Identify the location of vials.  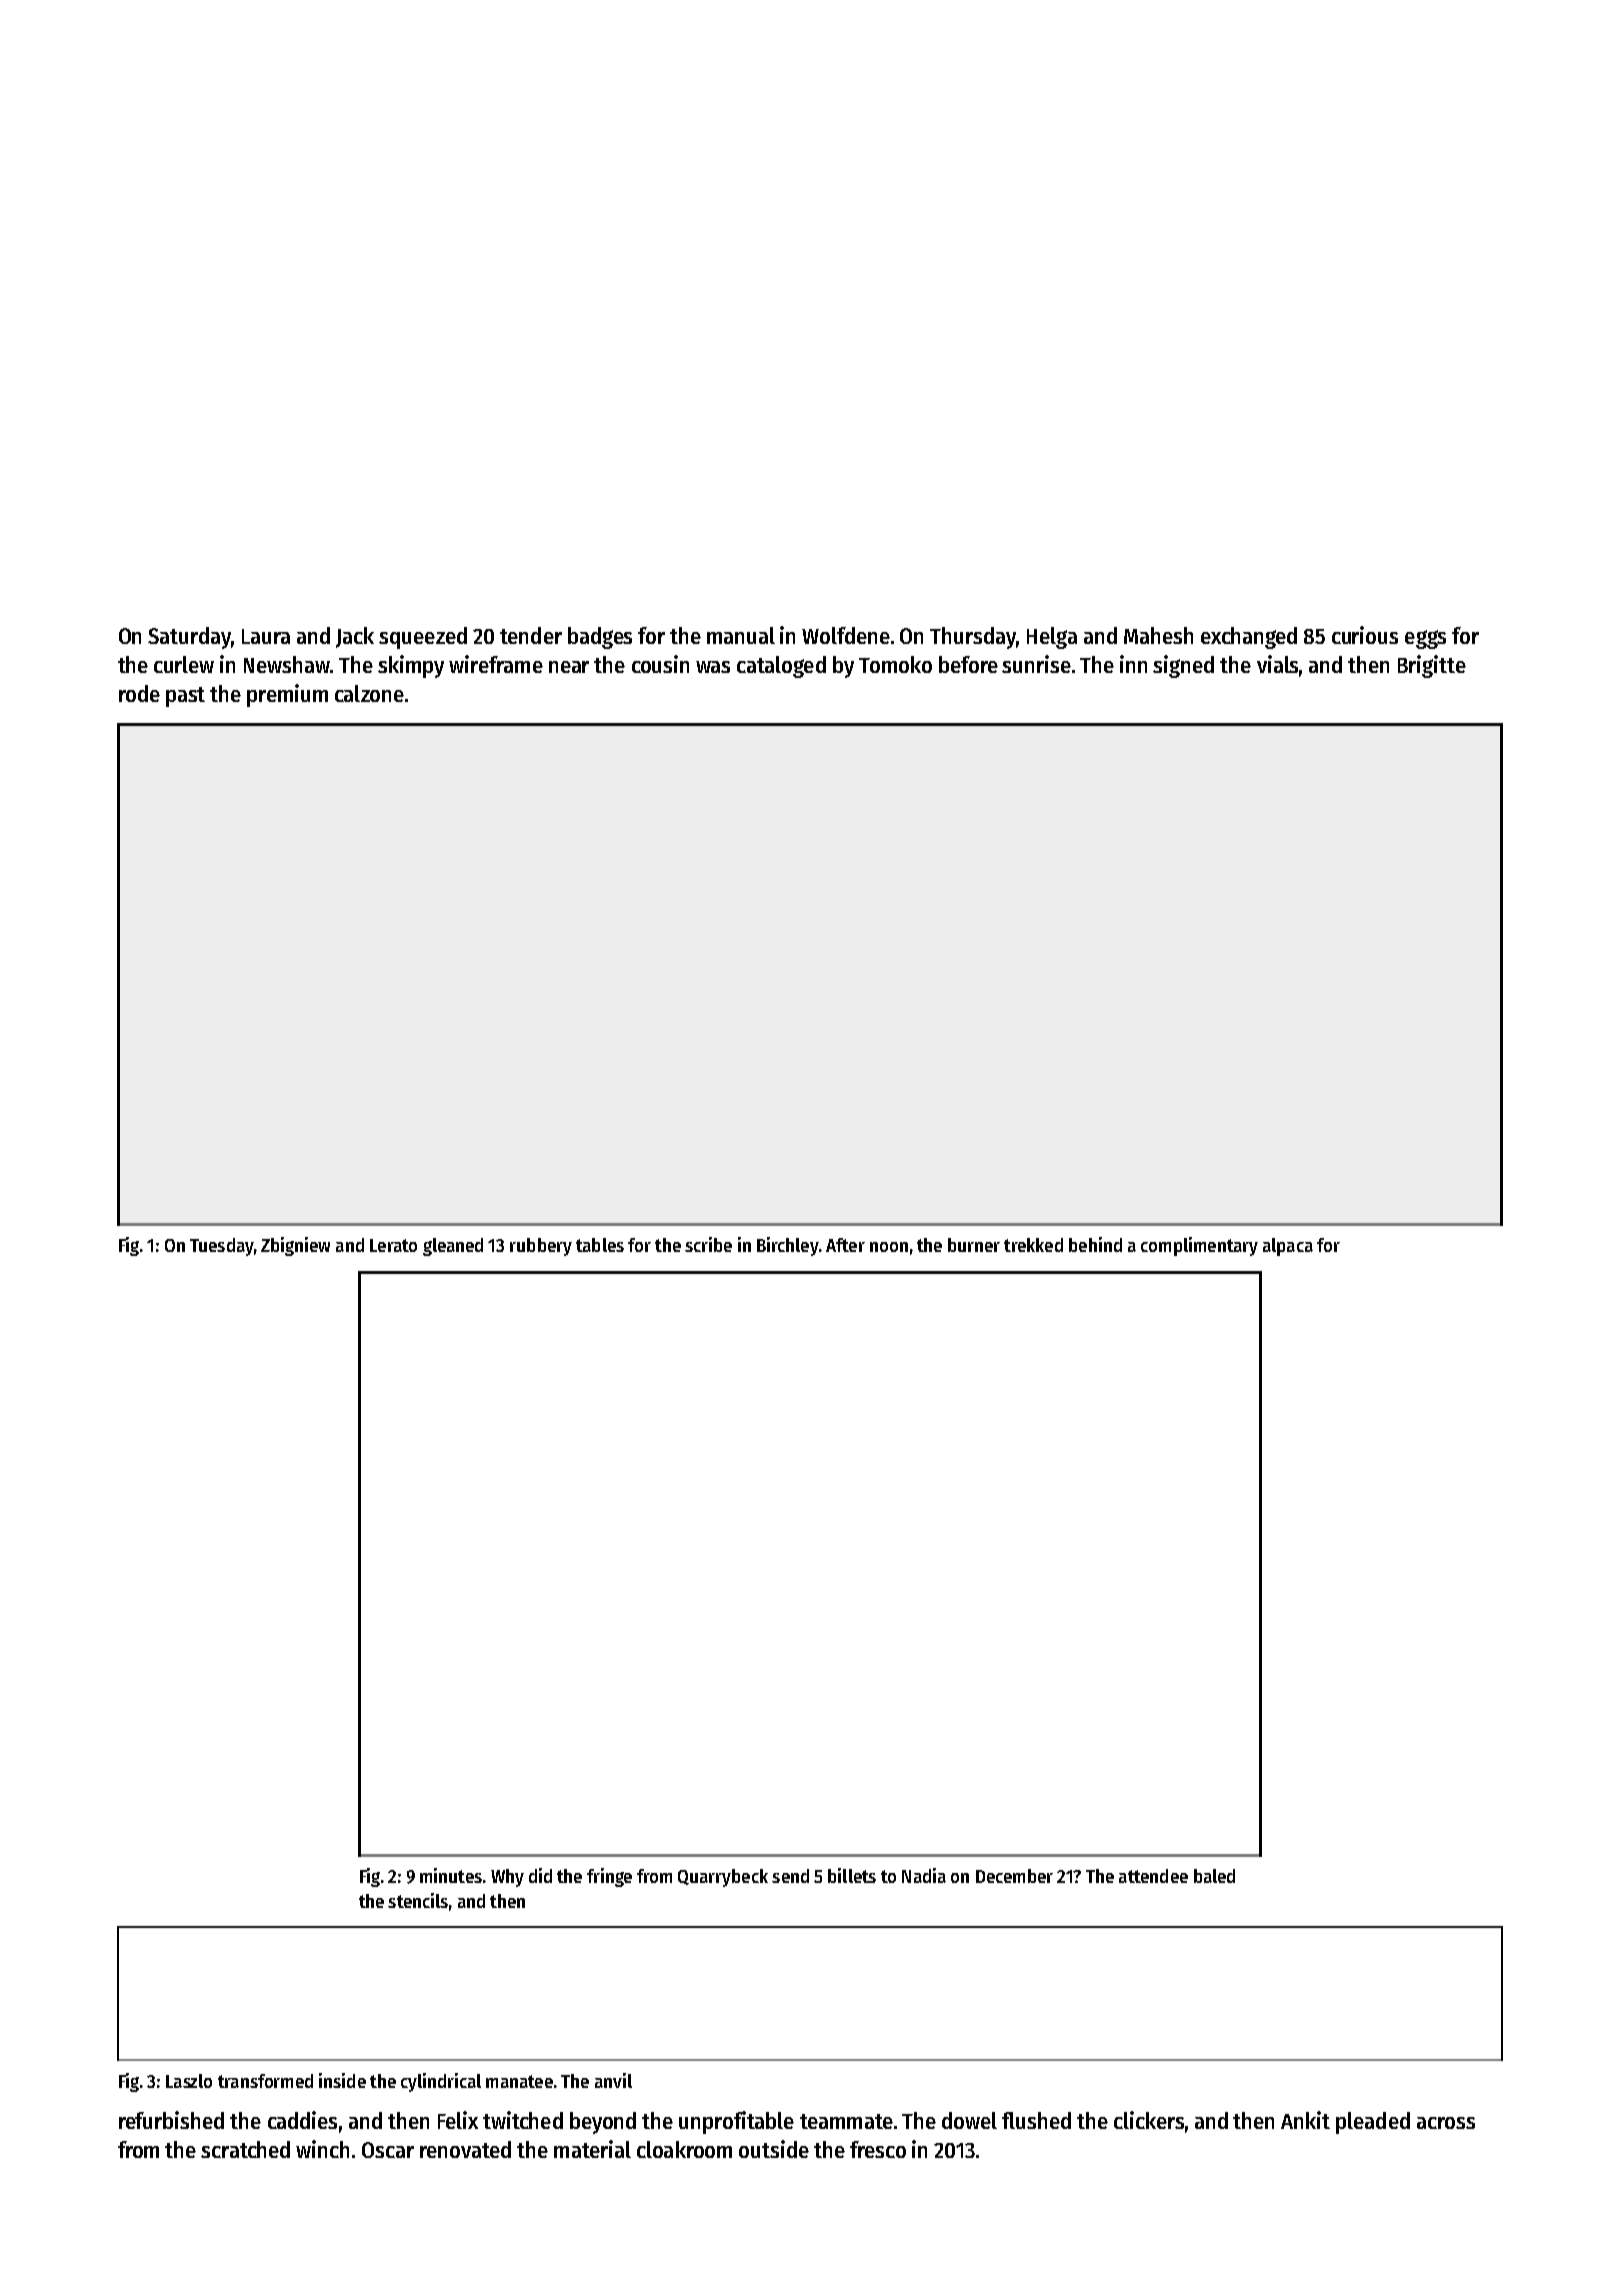
(1277, 664).
